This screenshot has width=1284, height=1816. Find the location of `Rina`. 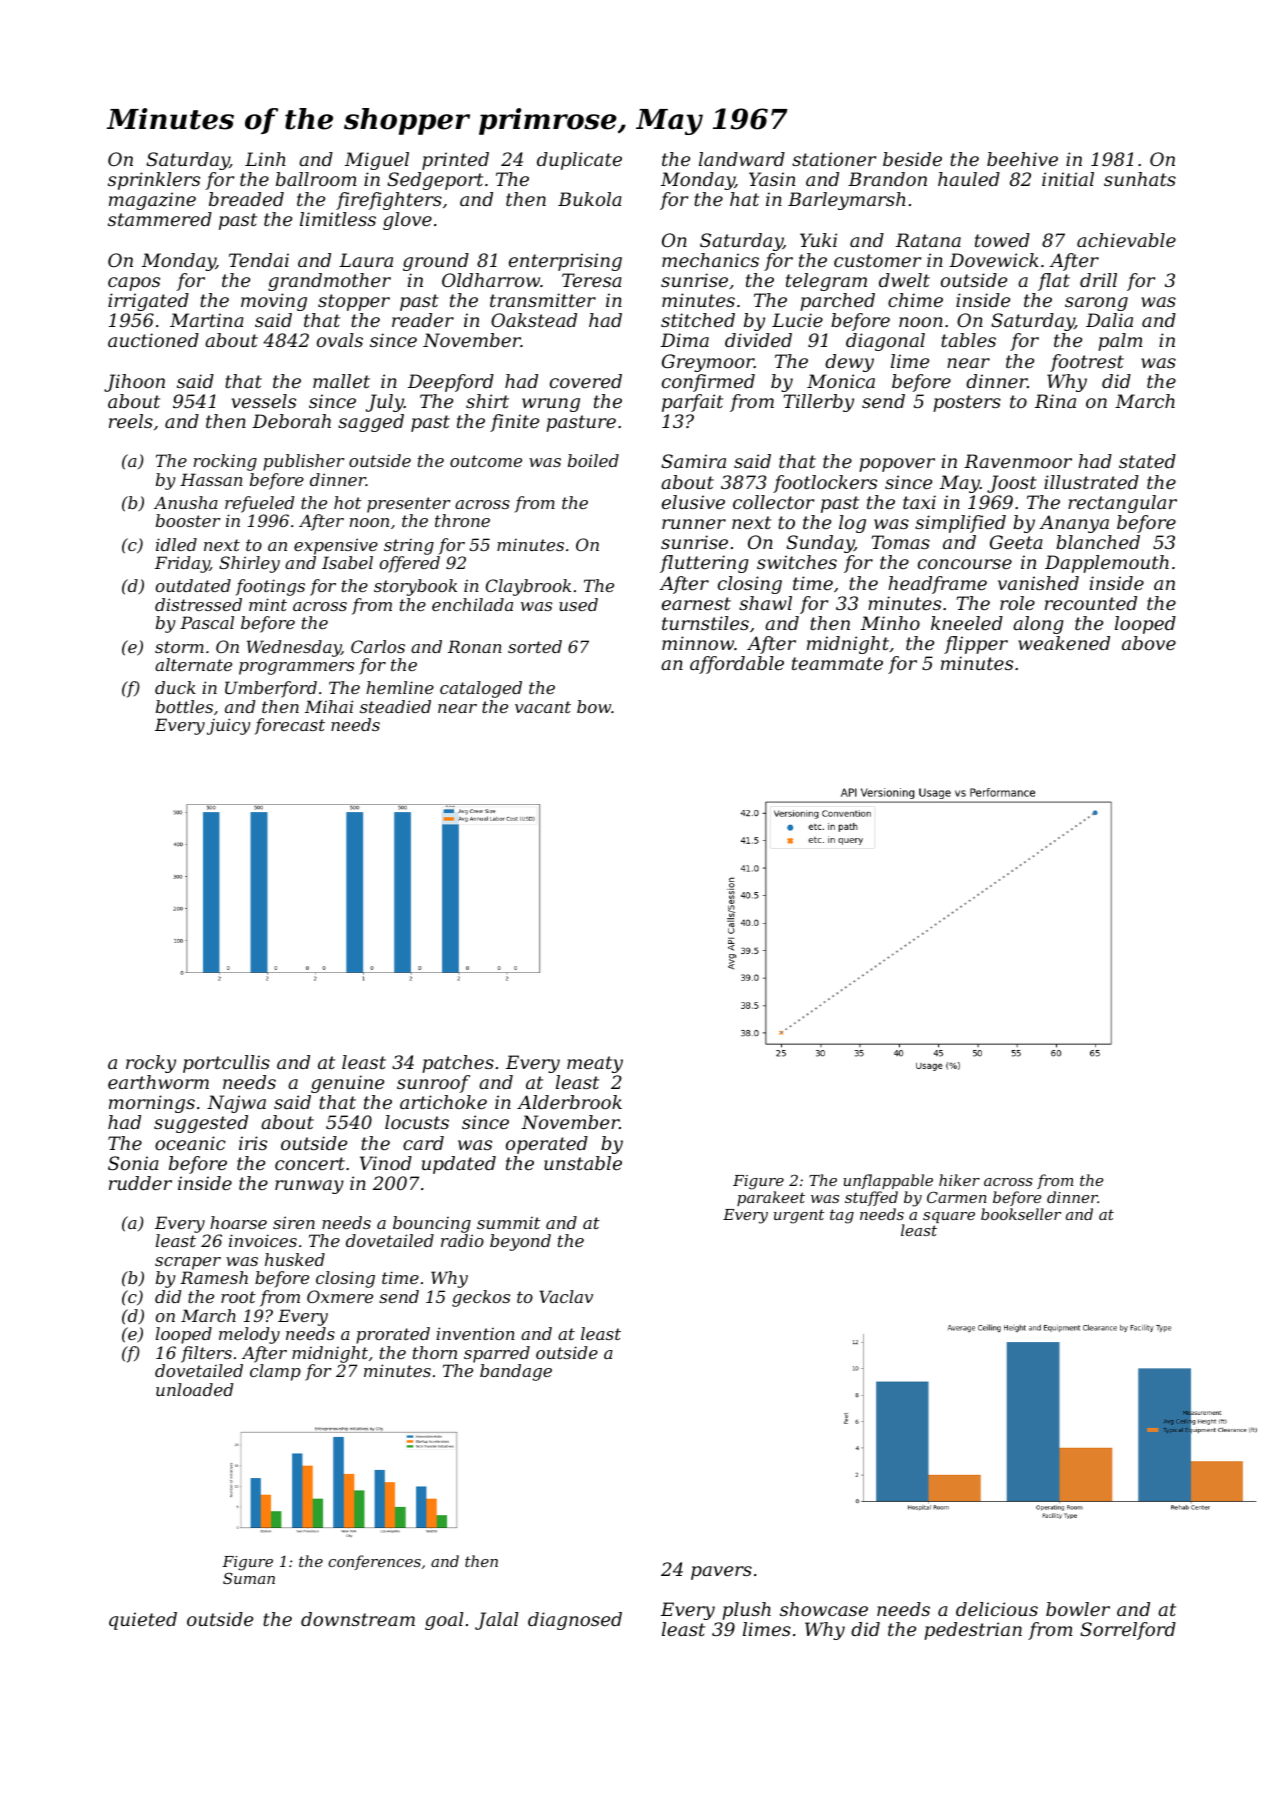

Rina is located at coordinates (1055, 401).
